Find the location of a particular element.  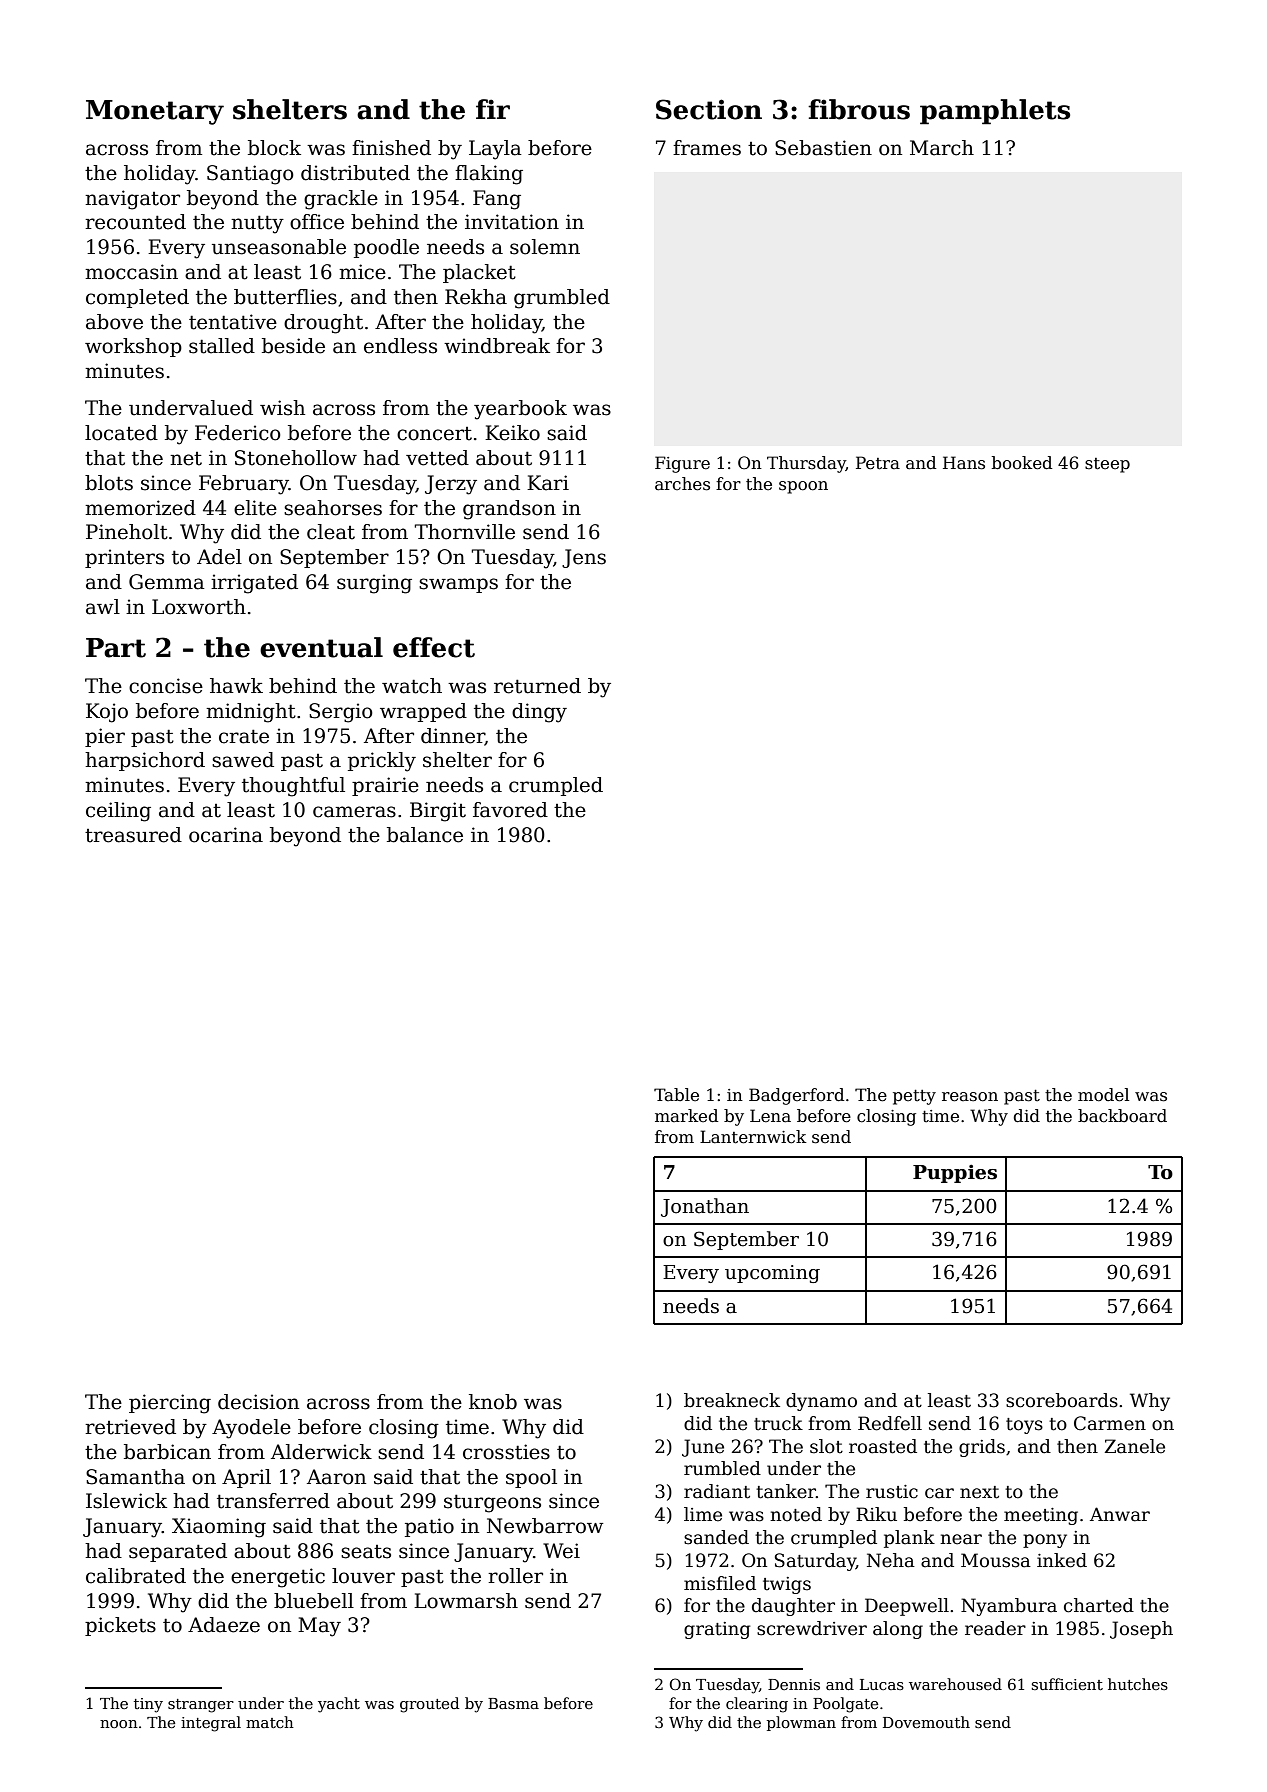

blots is located at coordinates (109, 483).
